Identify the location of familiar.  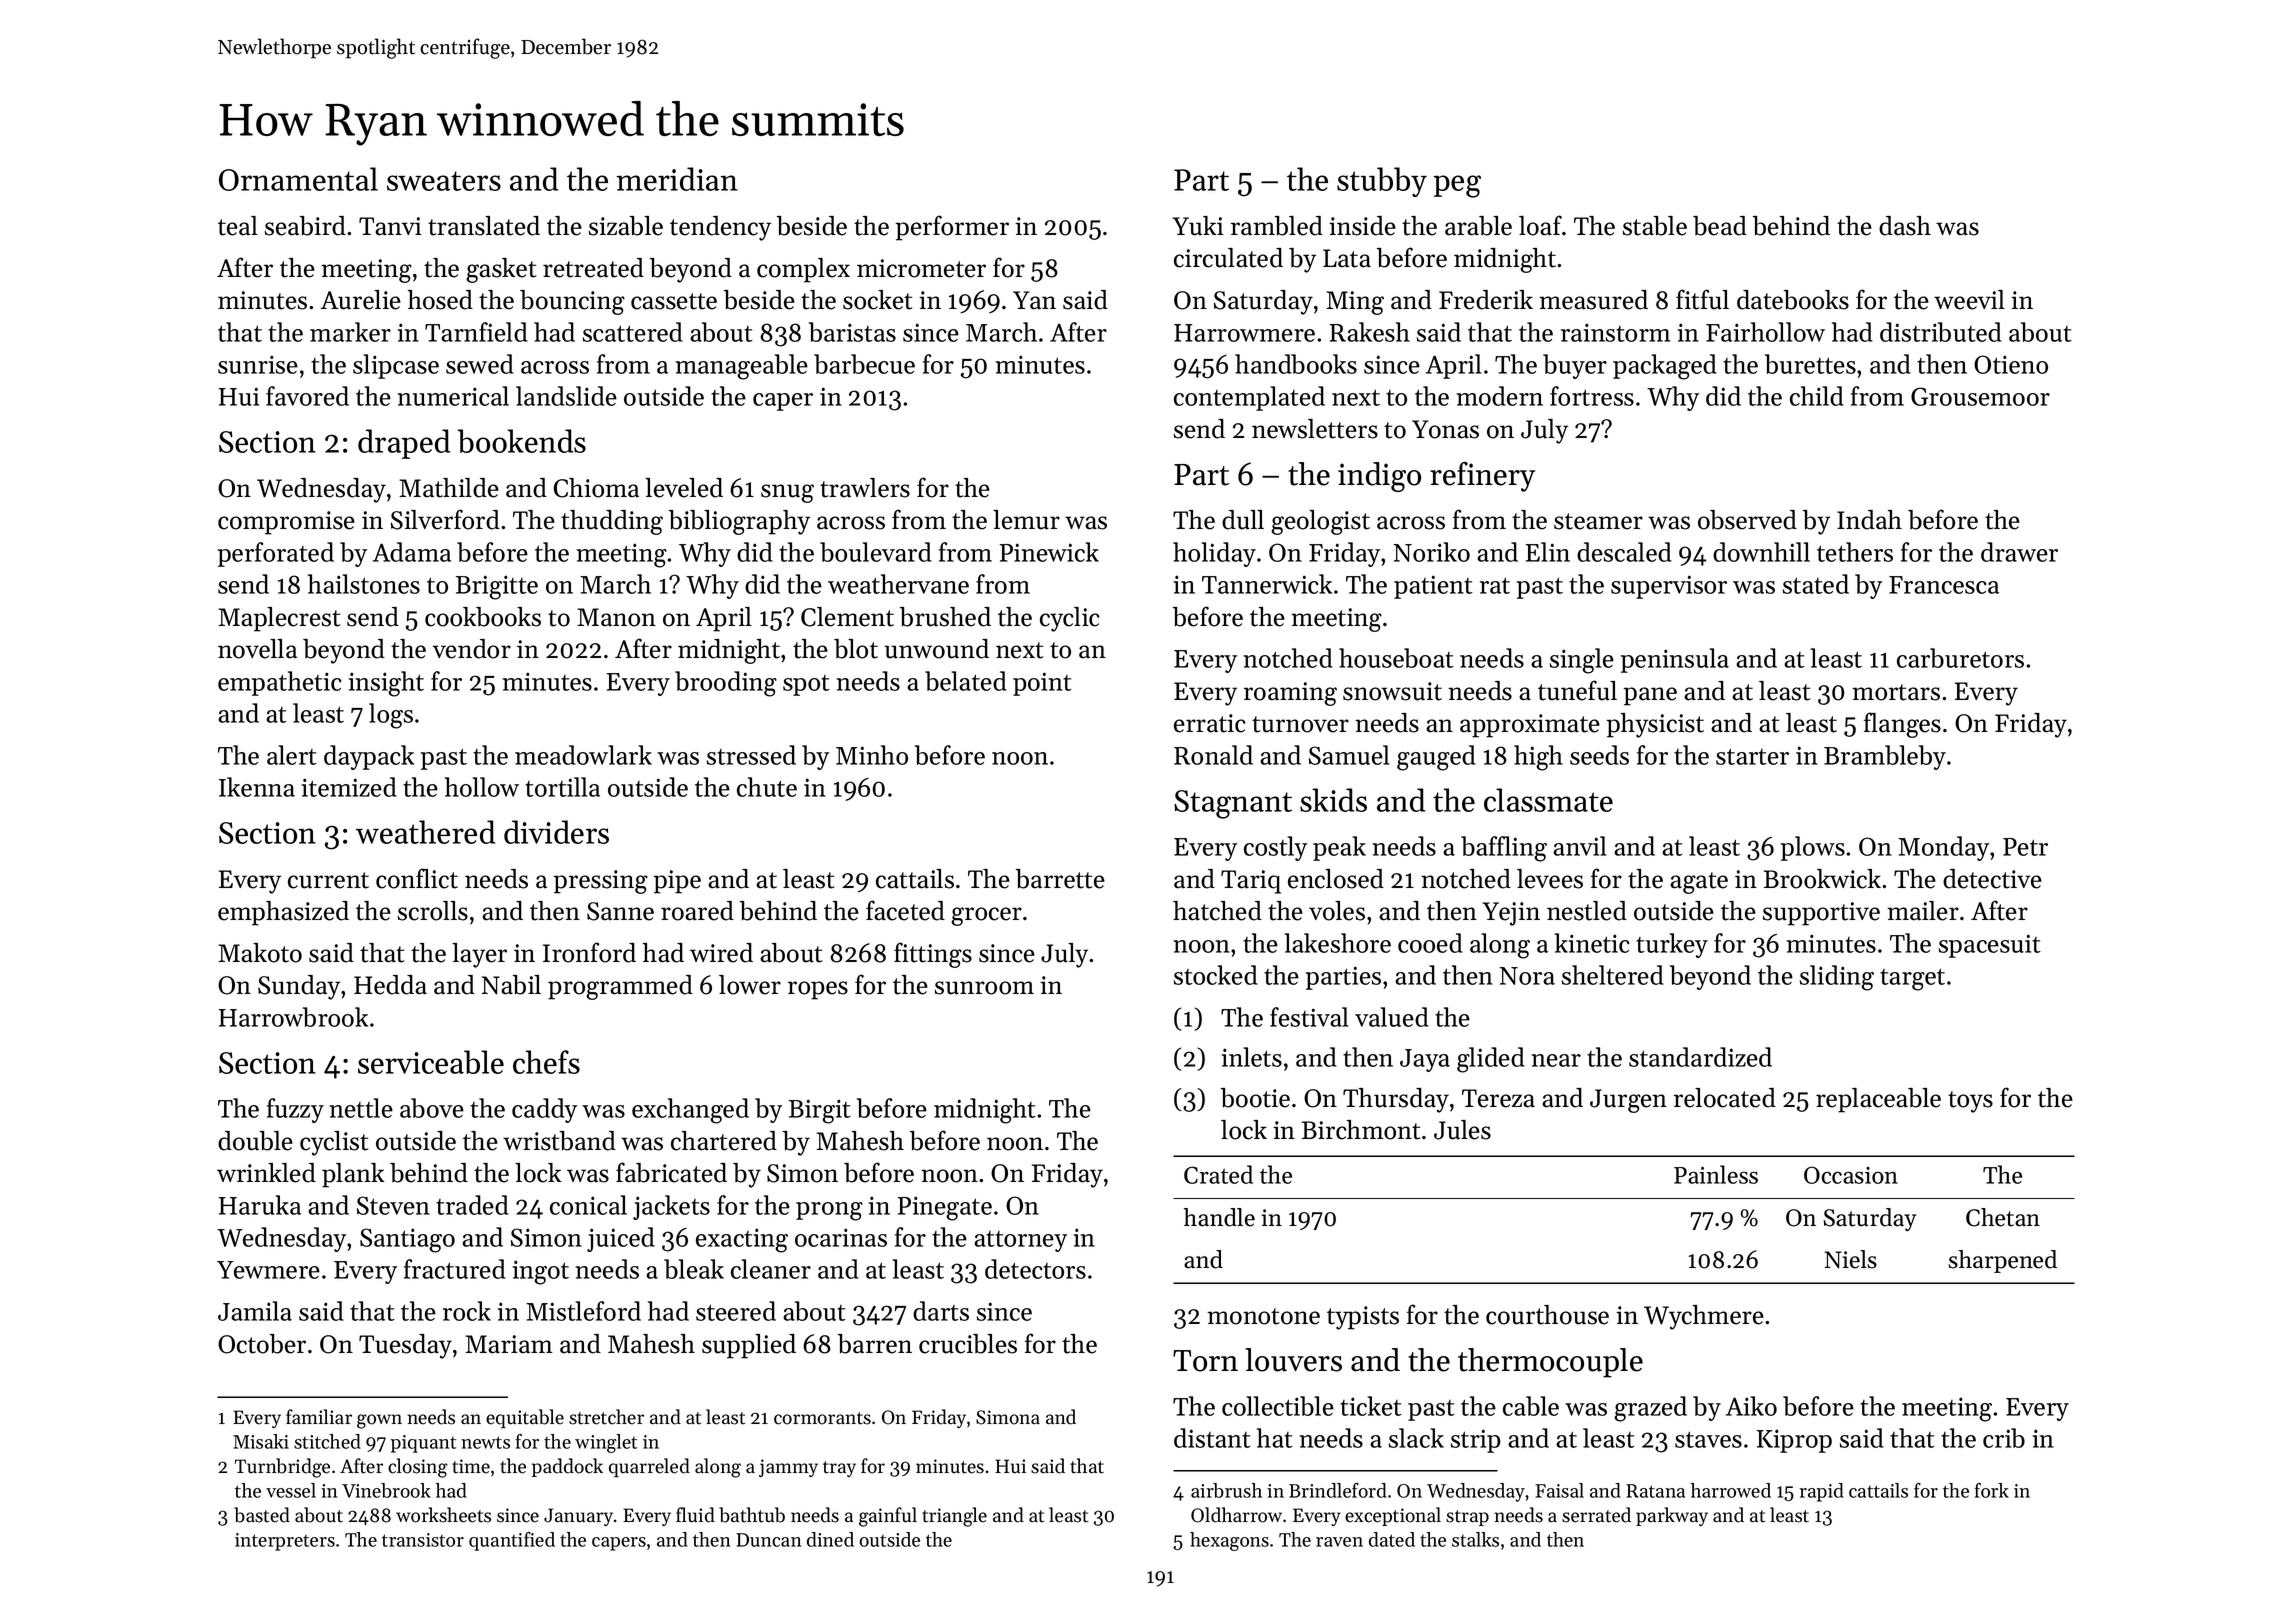
(319, 1416).
